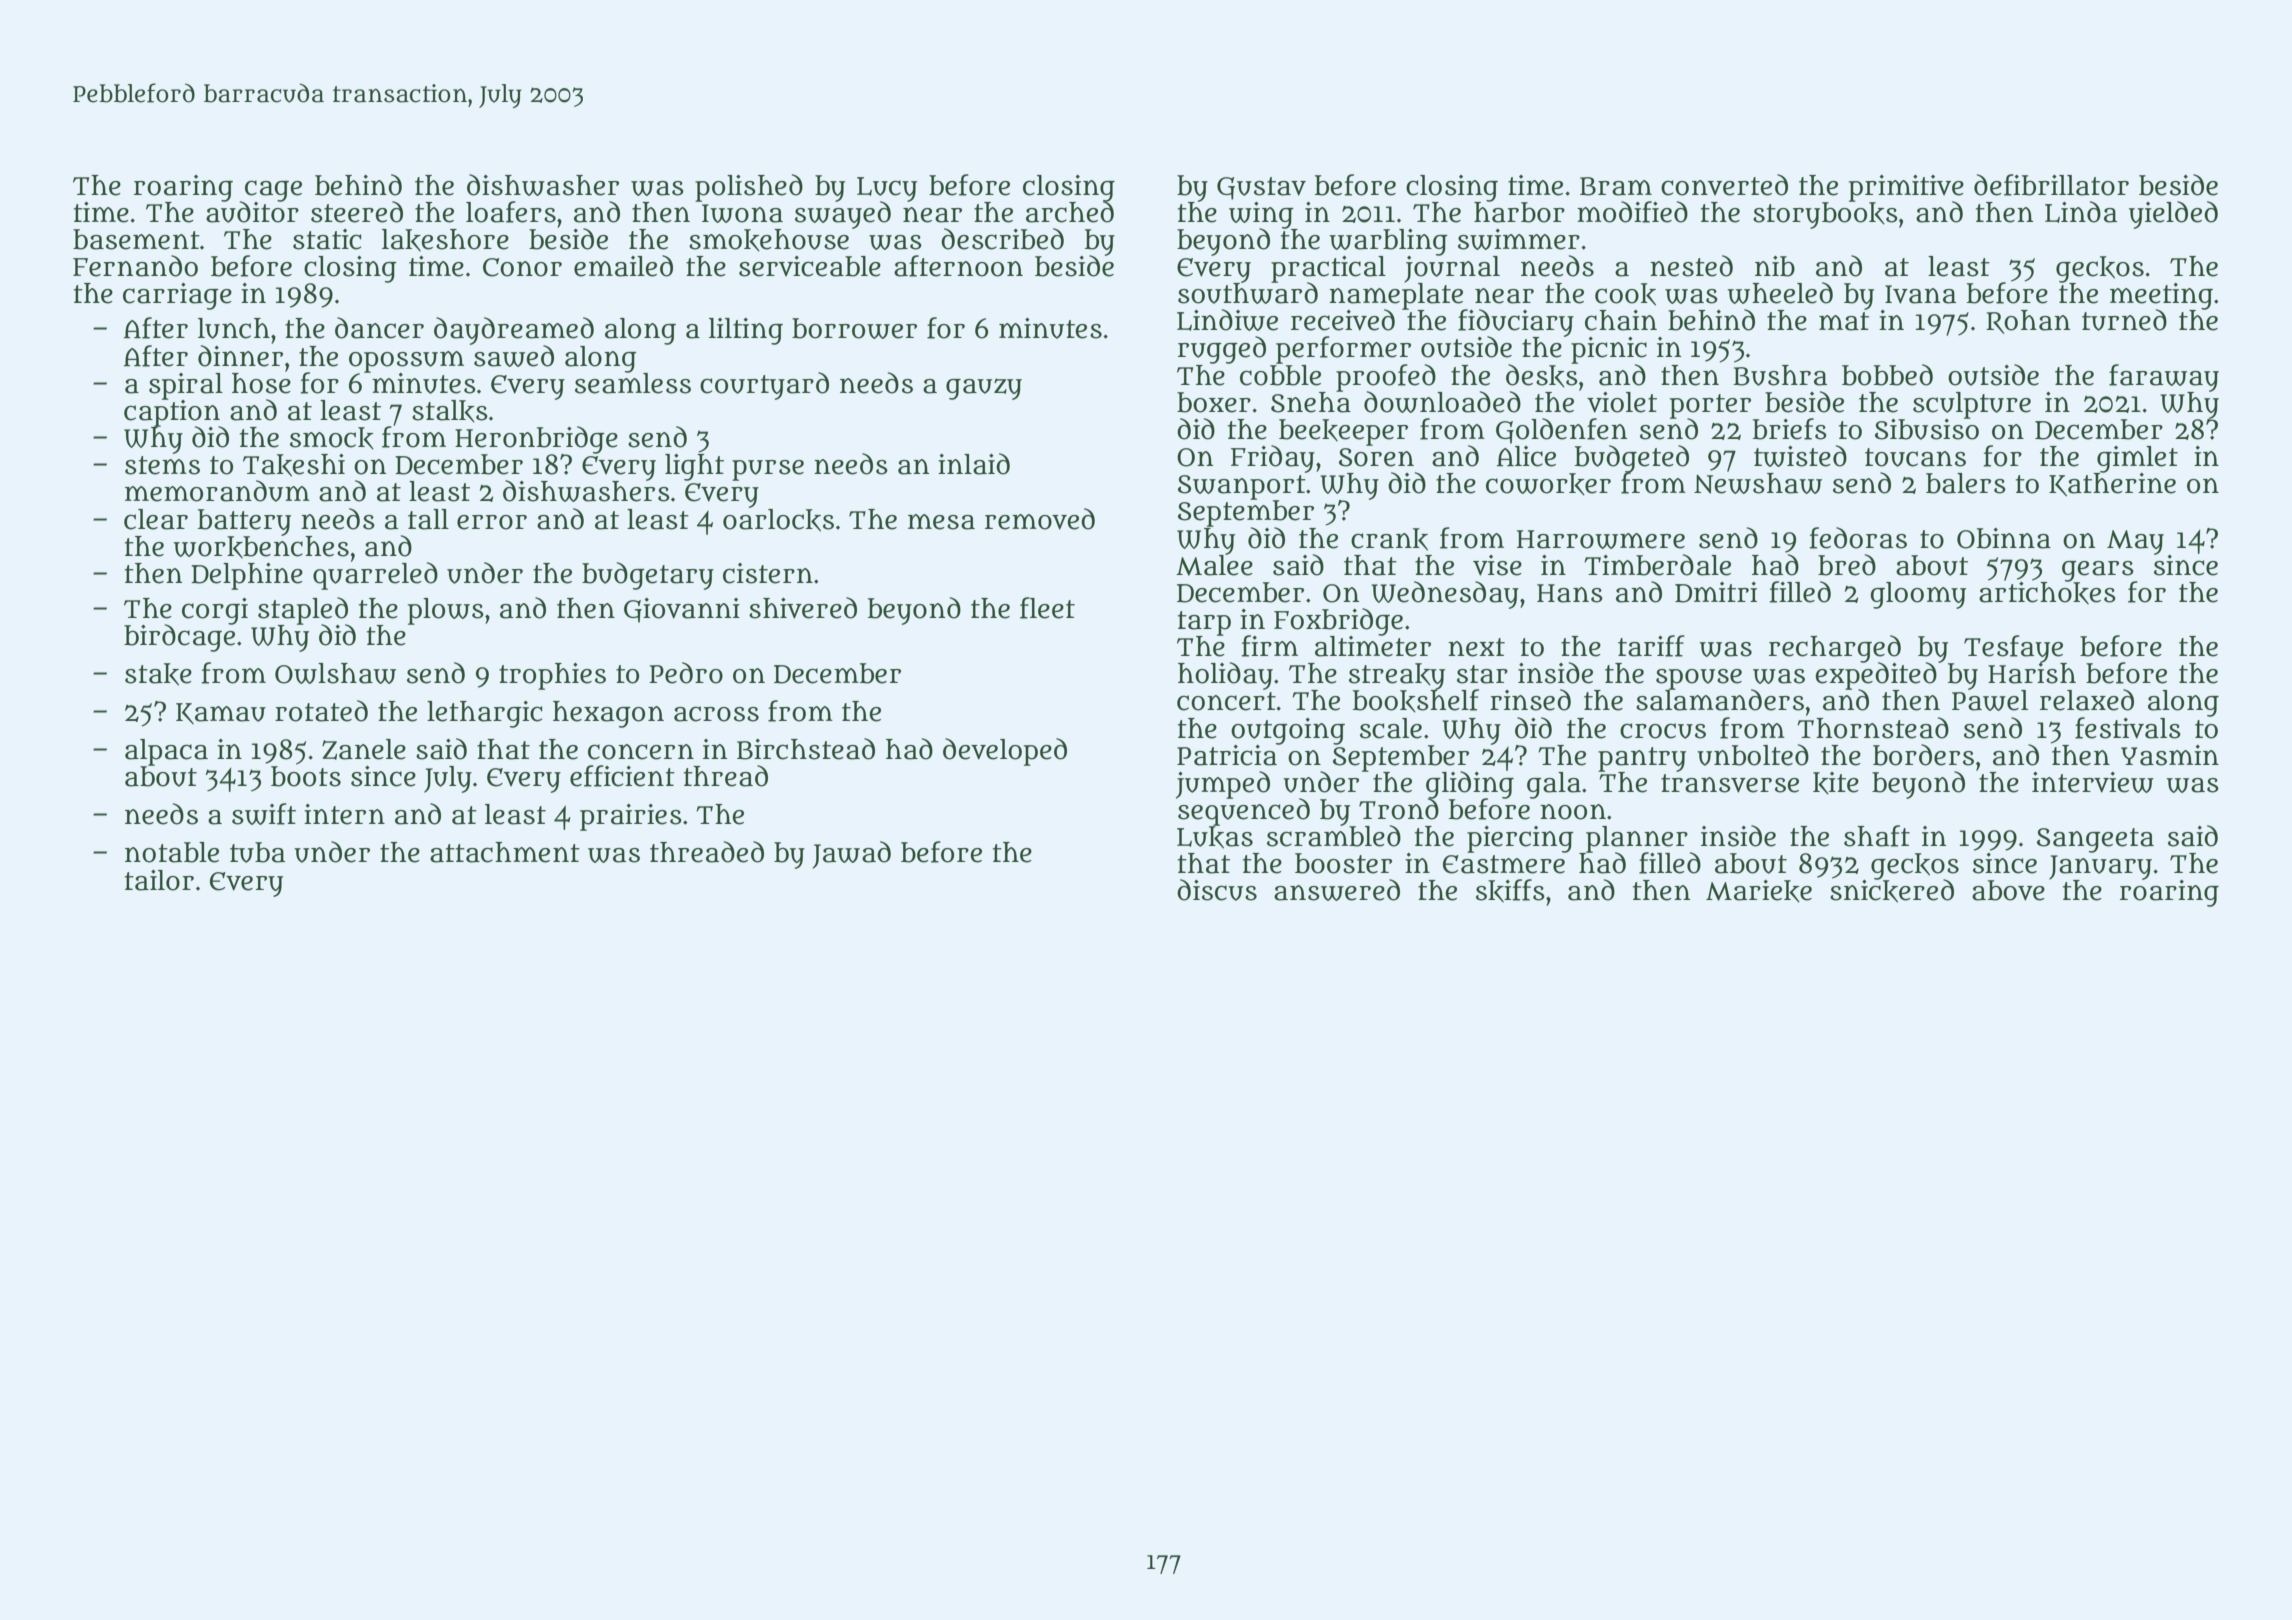 This page has width=2292, height=1620. I want to click on Harrowmere, so click(1601, 539).
